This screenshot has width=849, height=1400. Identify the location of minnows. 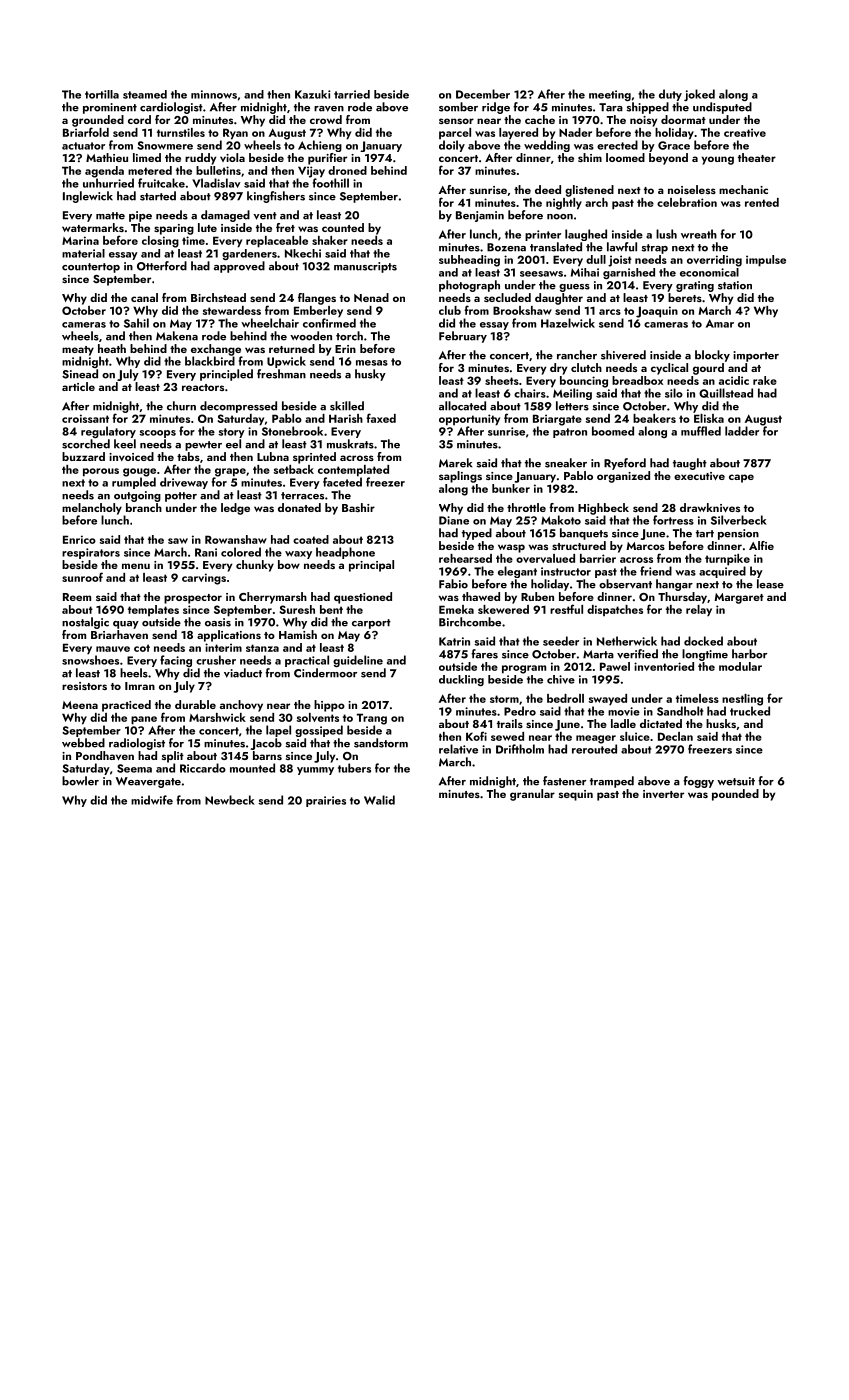
(214, 94).
